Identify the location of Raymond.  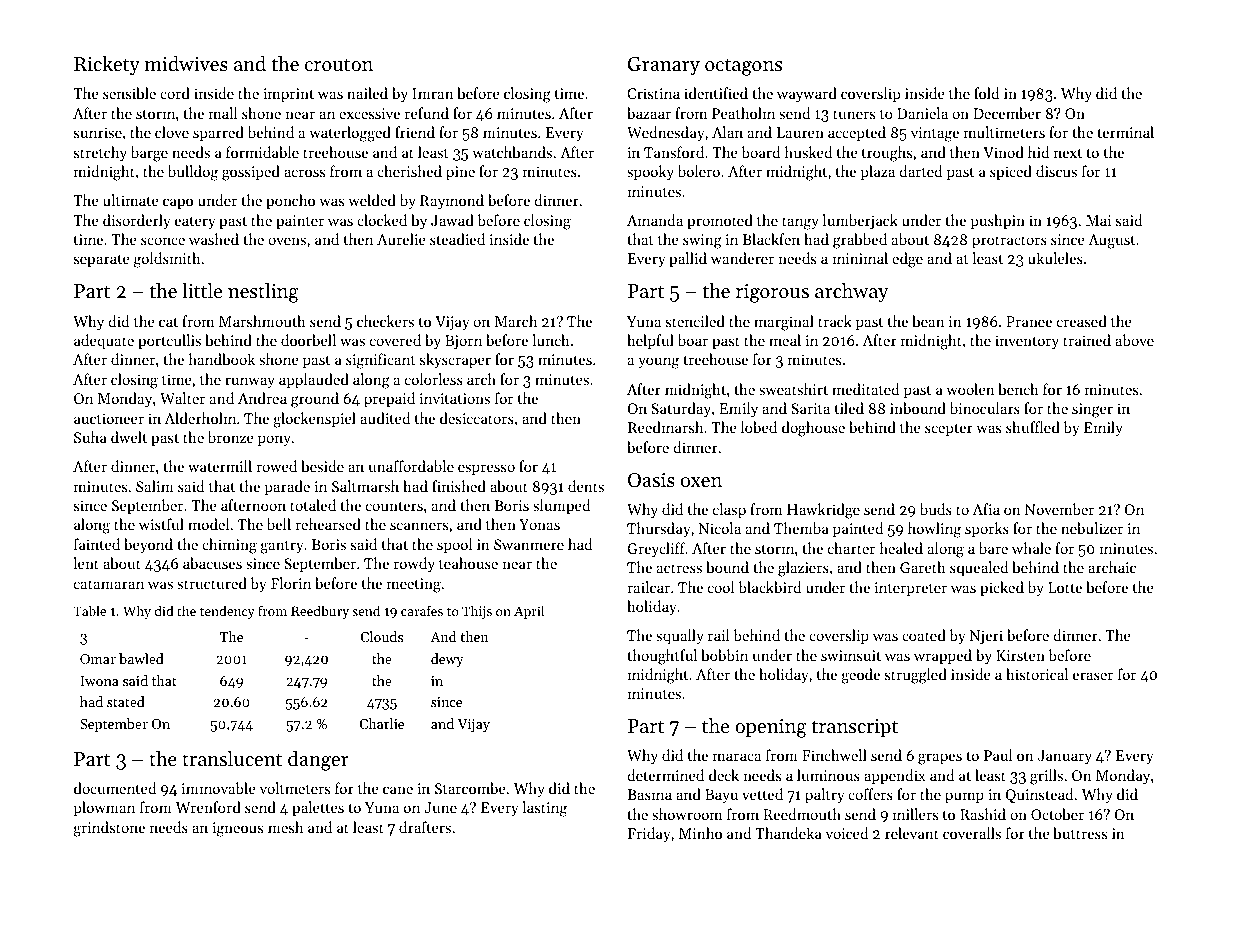
(452, 202).
